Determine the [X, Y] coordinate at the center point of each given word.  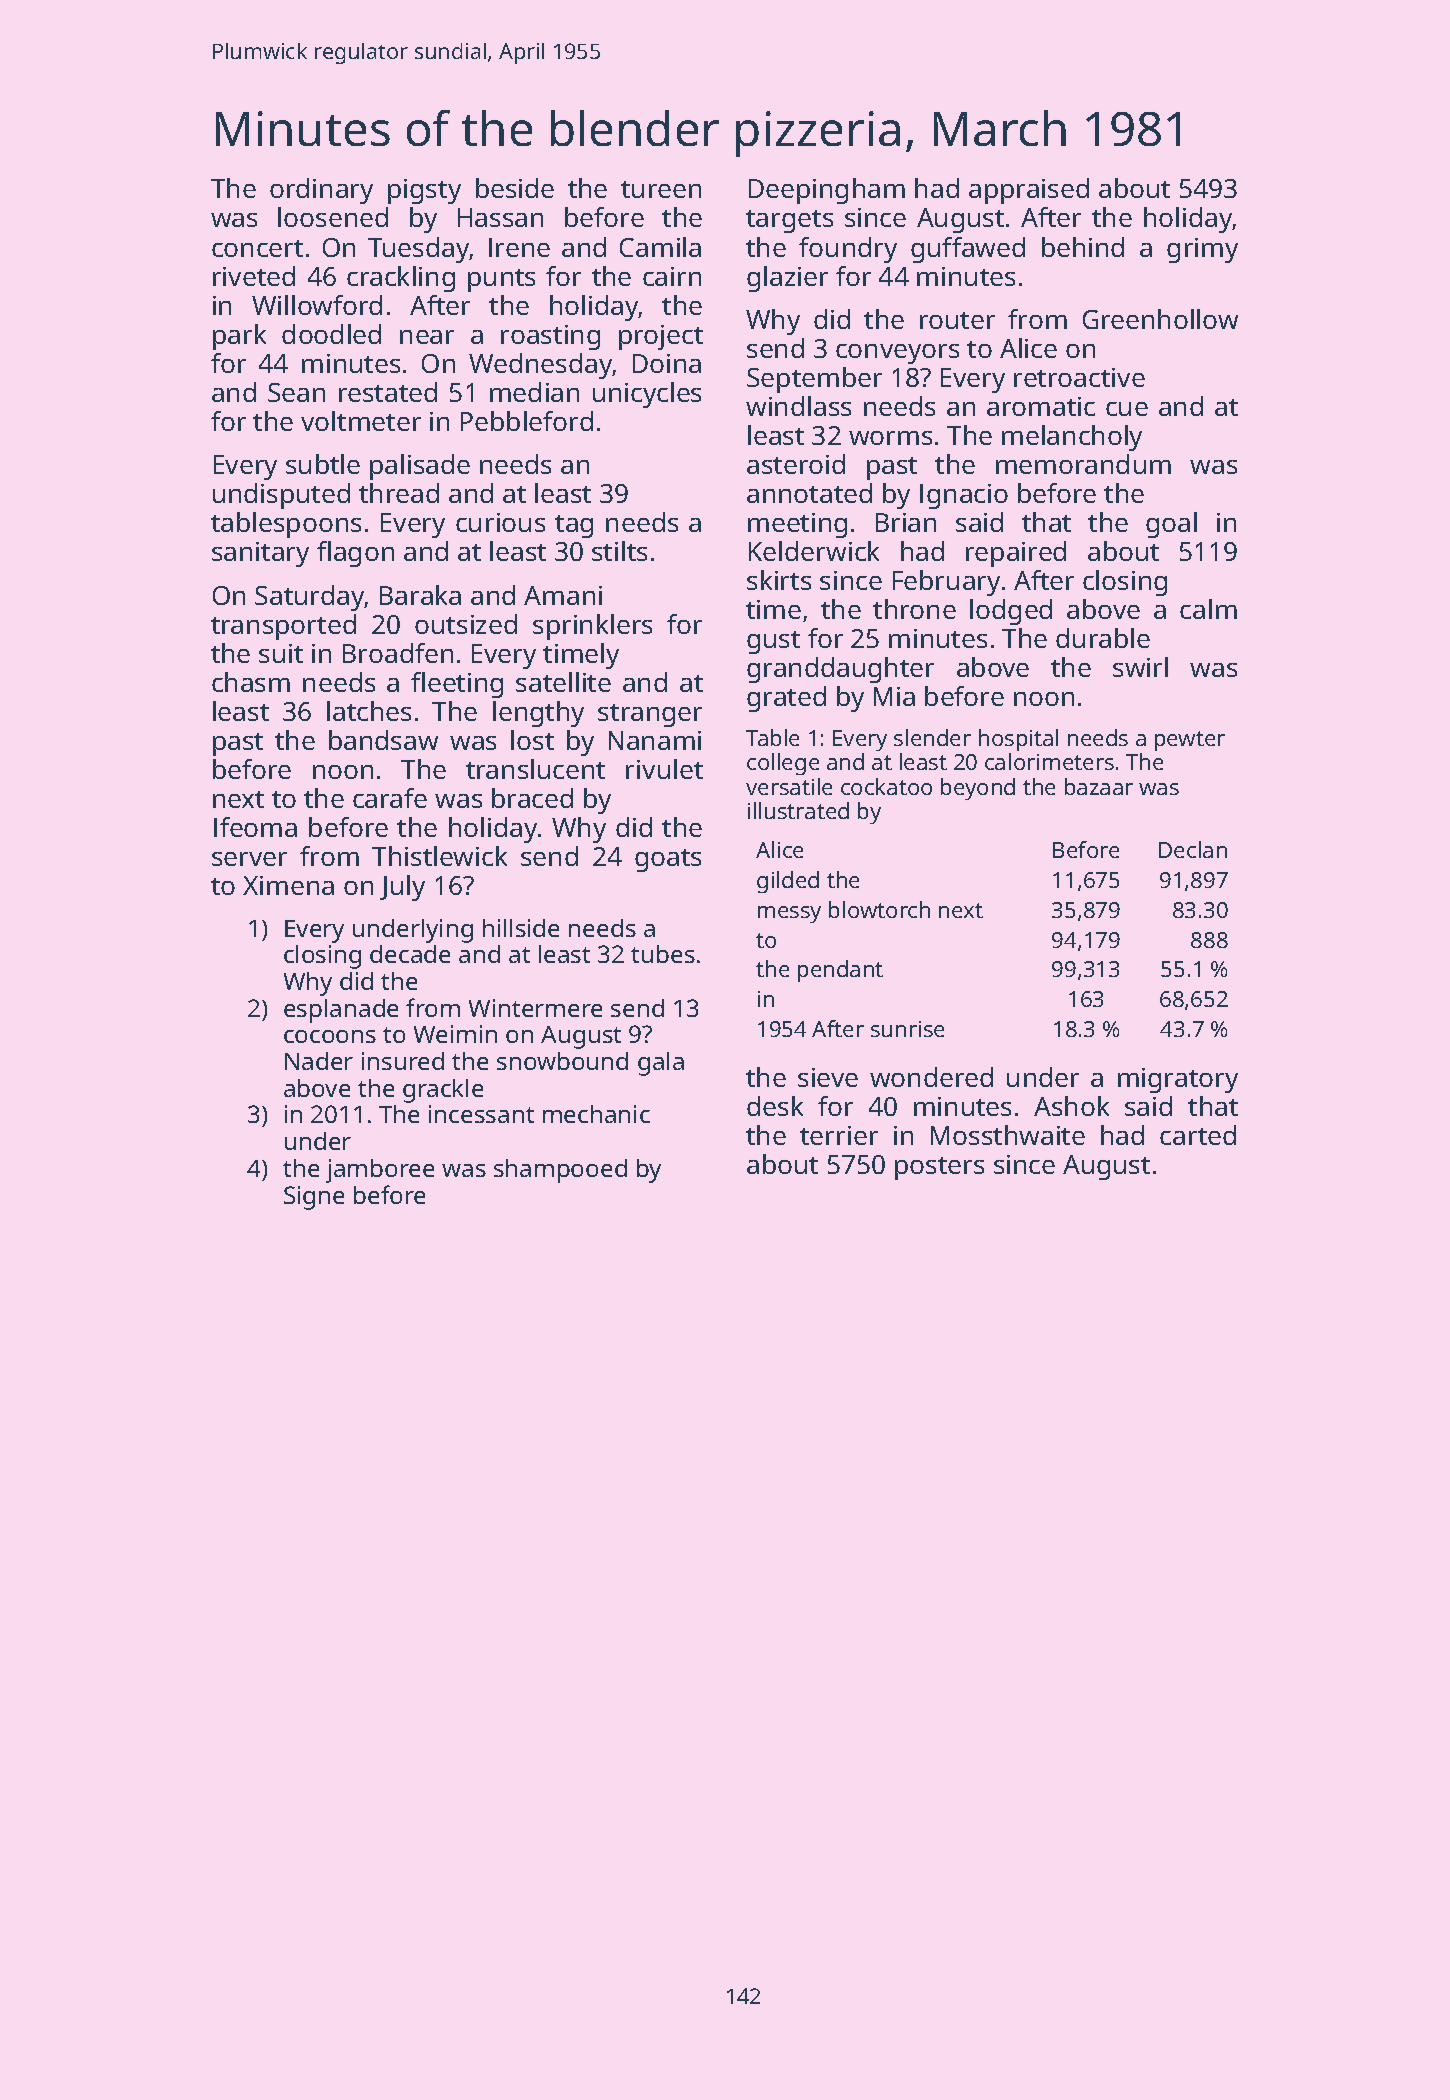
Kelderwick [814, 551]
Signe [314, 1198]
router [957, 320]
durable [1103, 638]
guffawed [968, 250]
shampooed [560, 1171]
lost [532, 740]
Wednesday [541, 366]
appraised [1029, 191]
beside [515, 188]
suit [281, 653]
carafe [390, 798]
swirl [1140, 667]
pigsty [424, 191]
